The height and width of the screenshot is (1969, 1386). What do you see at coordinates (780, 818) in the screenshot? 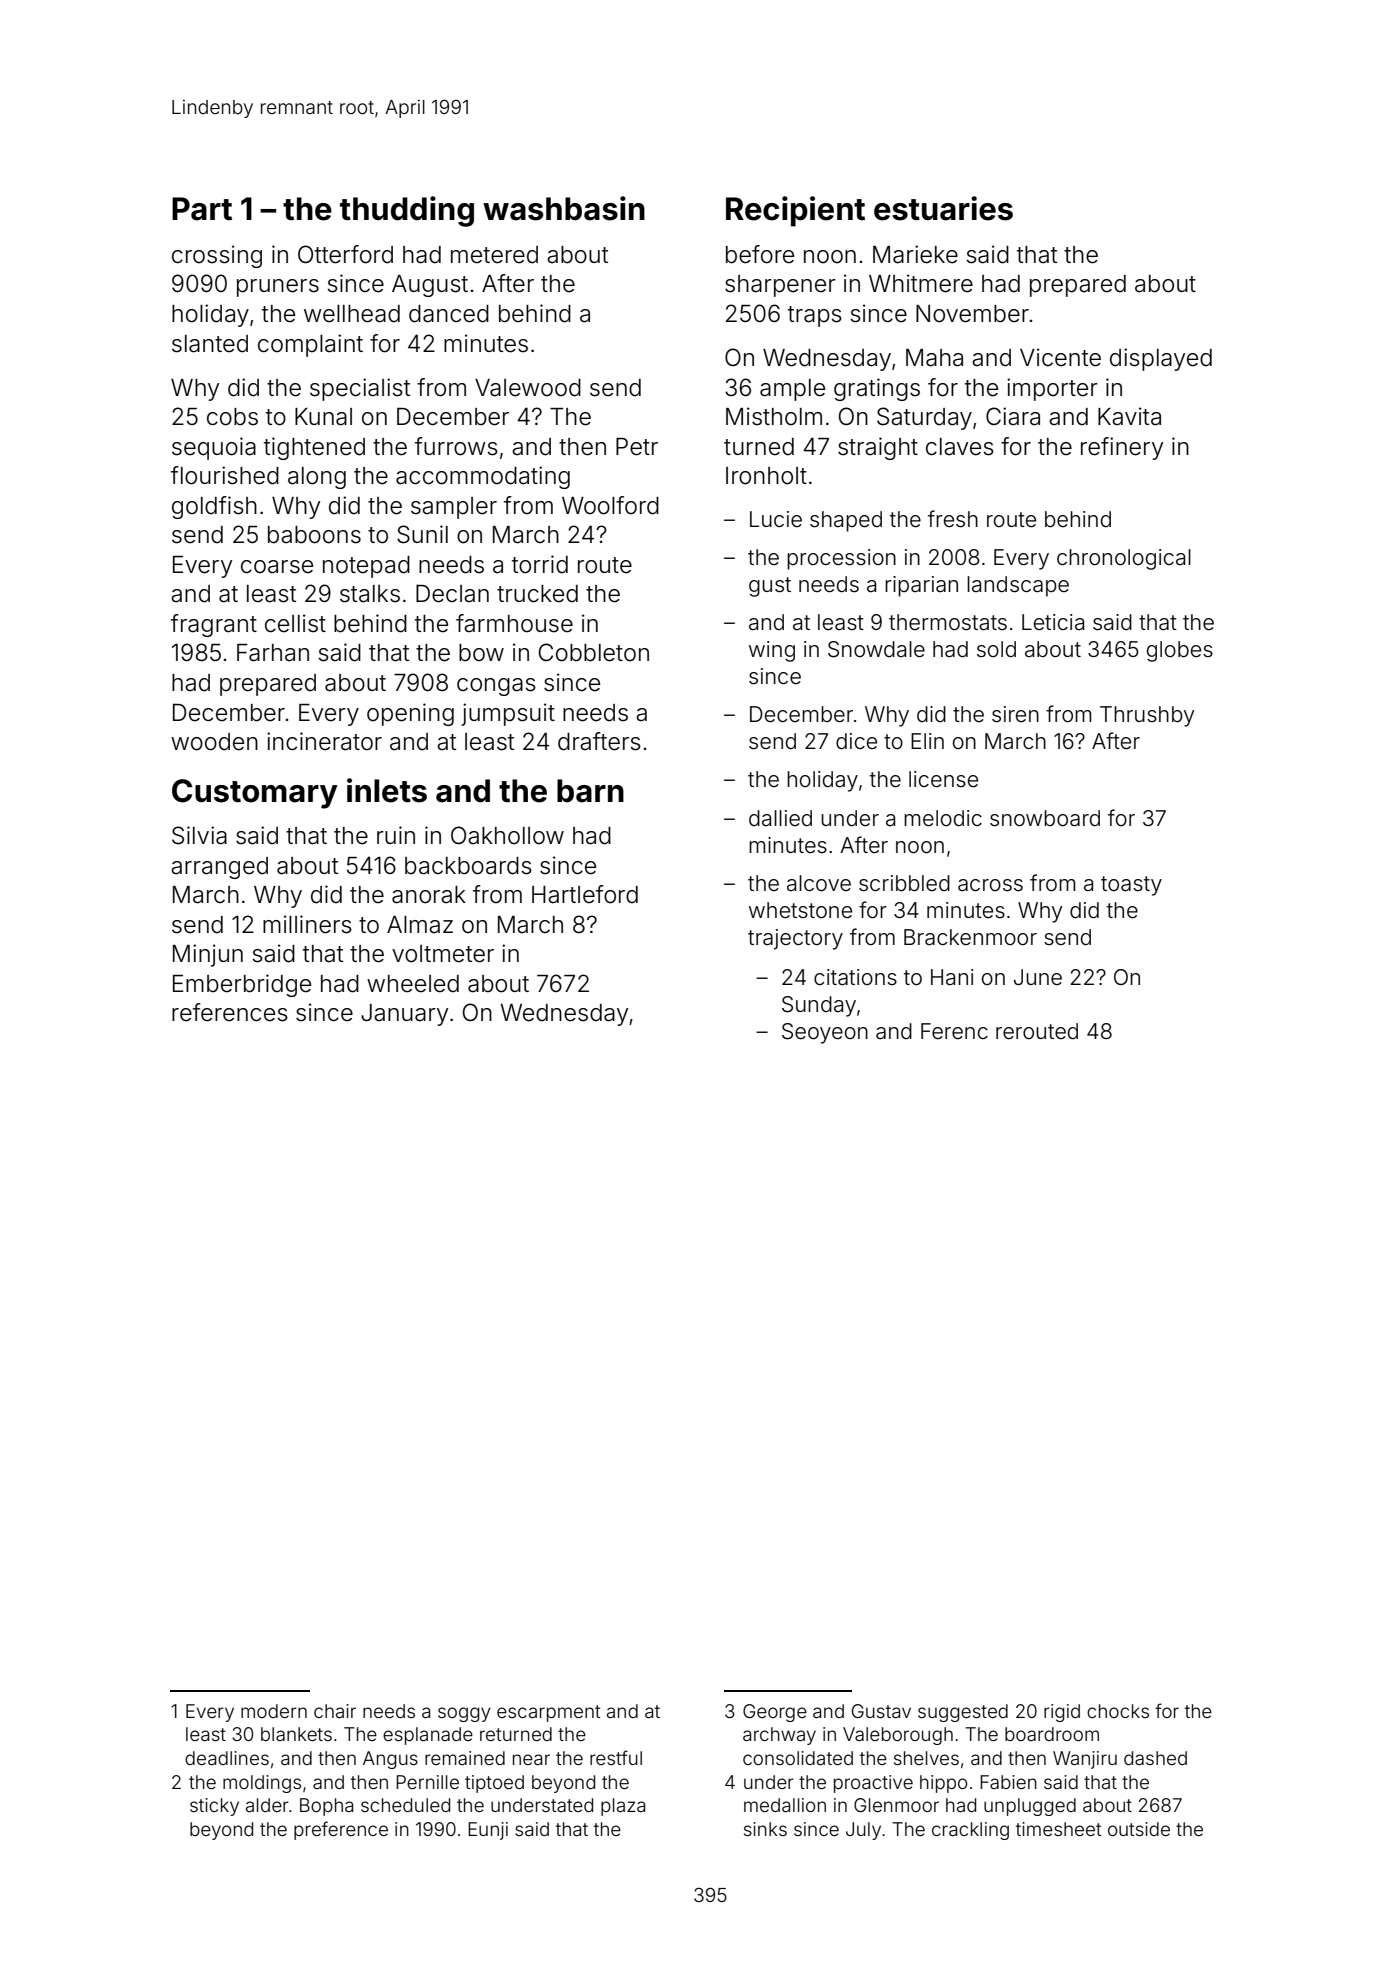
I see `dallied` at bounding box center [780, 818].
